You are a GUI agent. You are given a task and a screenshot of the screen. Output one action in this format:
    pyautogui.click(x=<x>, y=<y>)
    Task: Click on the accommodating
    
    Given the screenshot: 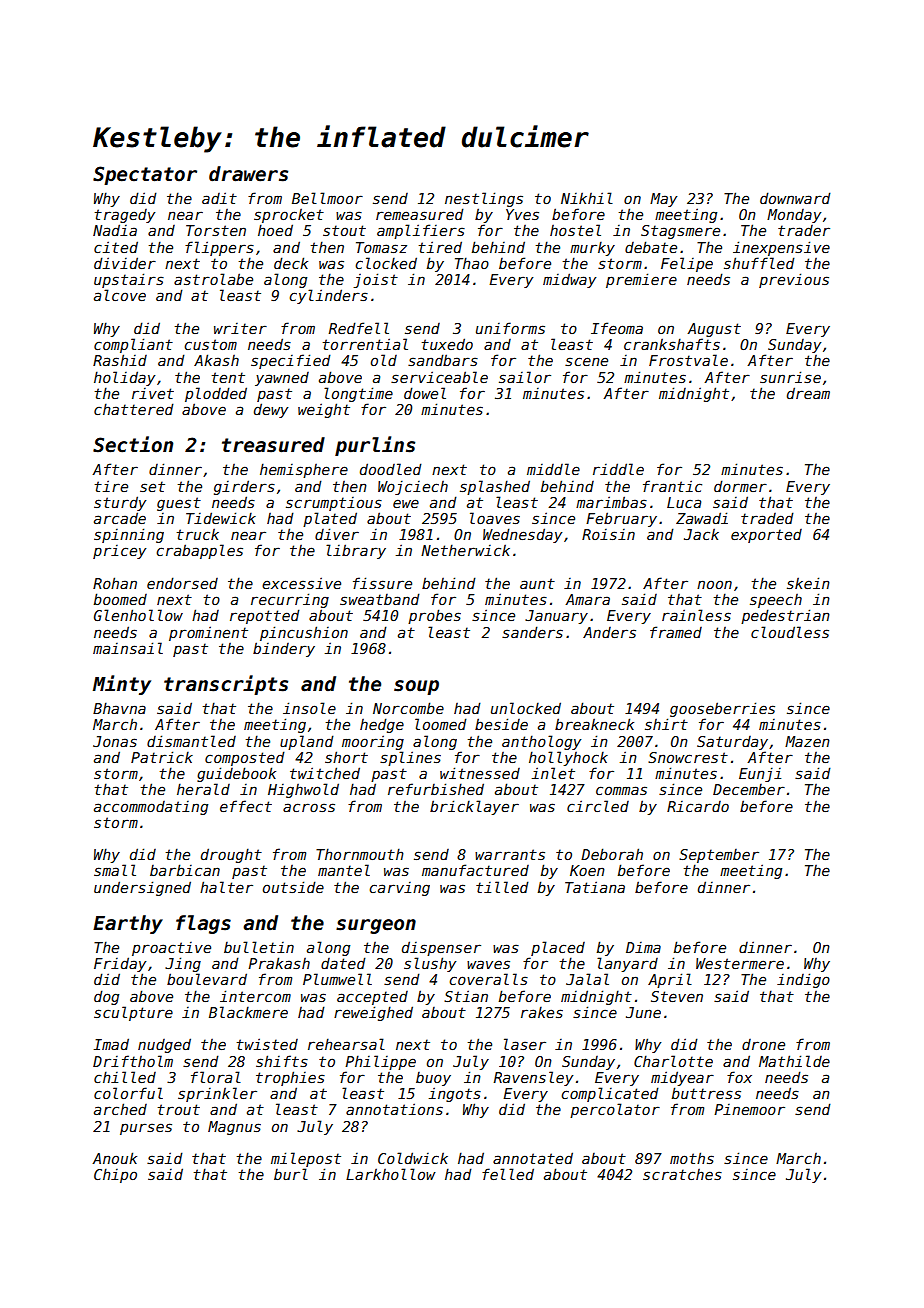 What is the action you would take?
    pyautogui.click(x=151, y=808)
